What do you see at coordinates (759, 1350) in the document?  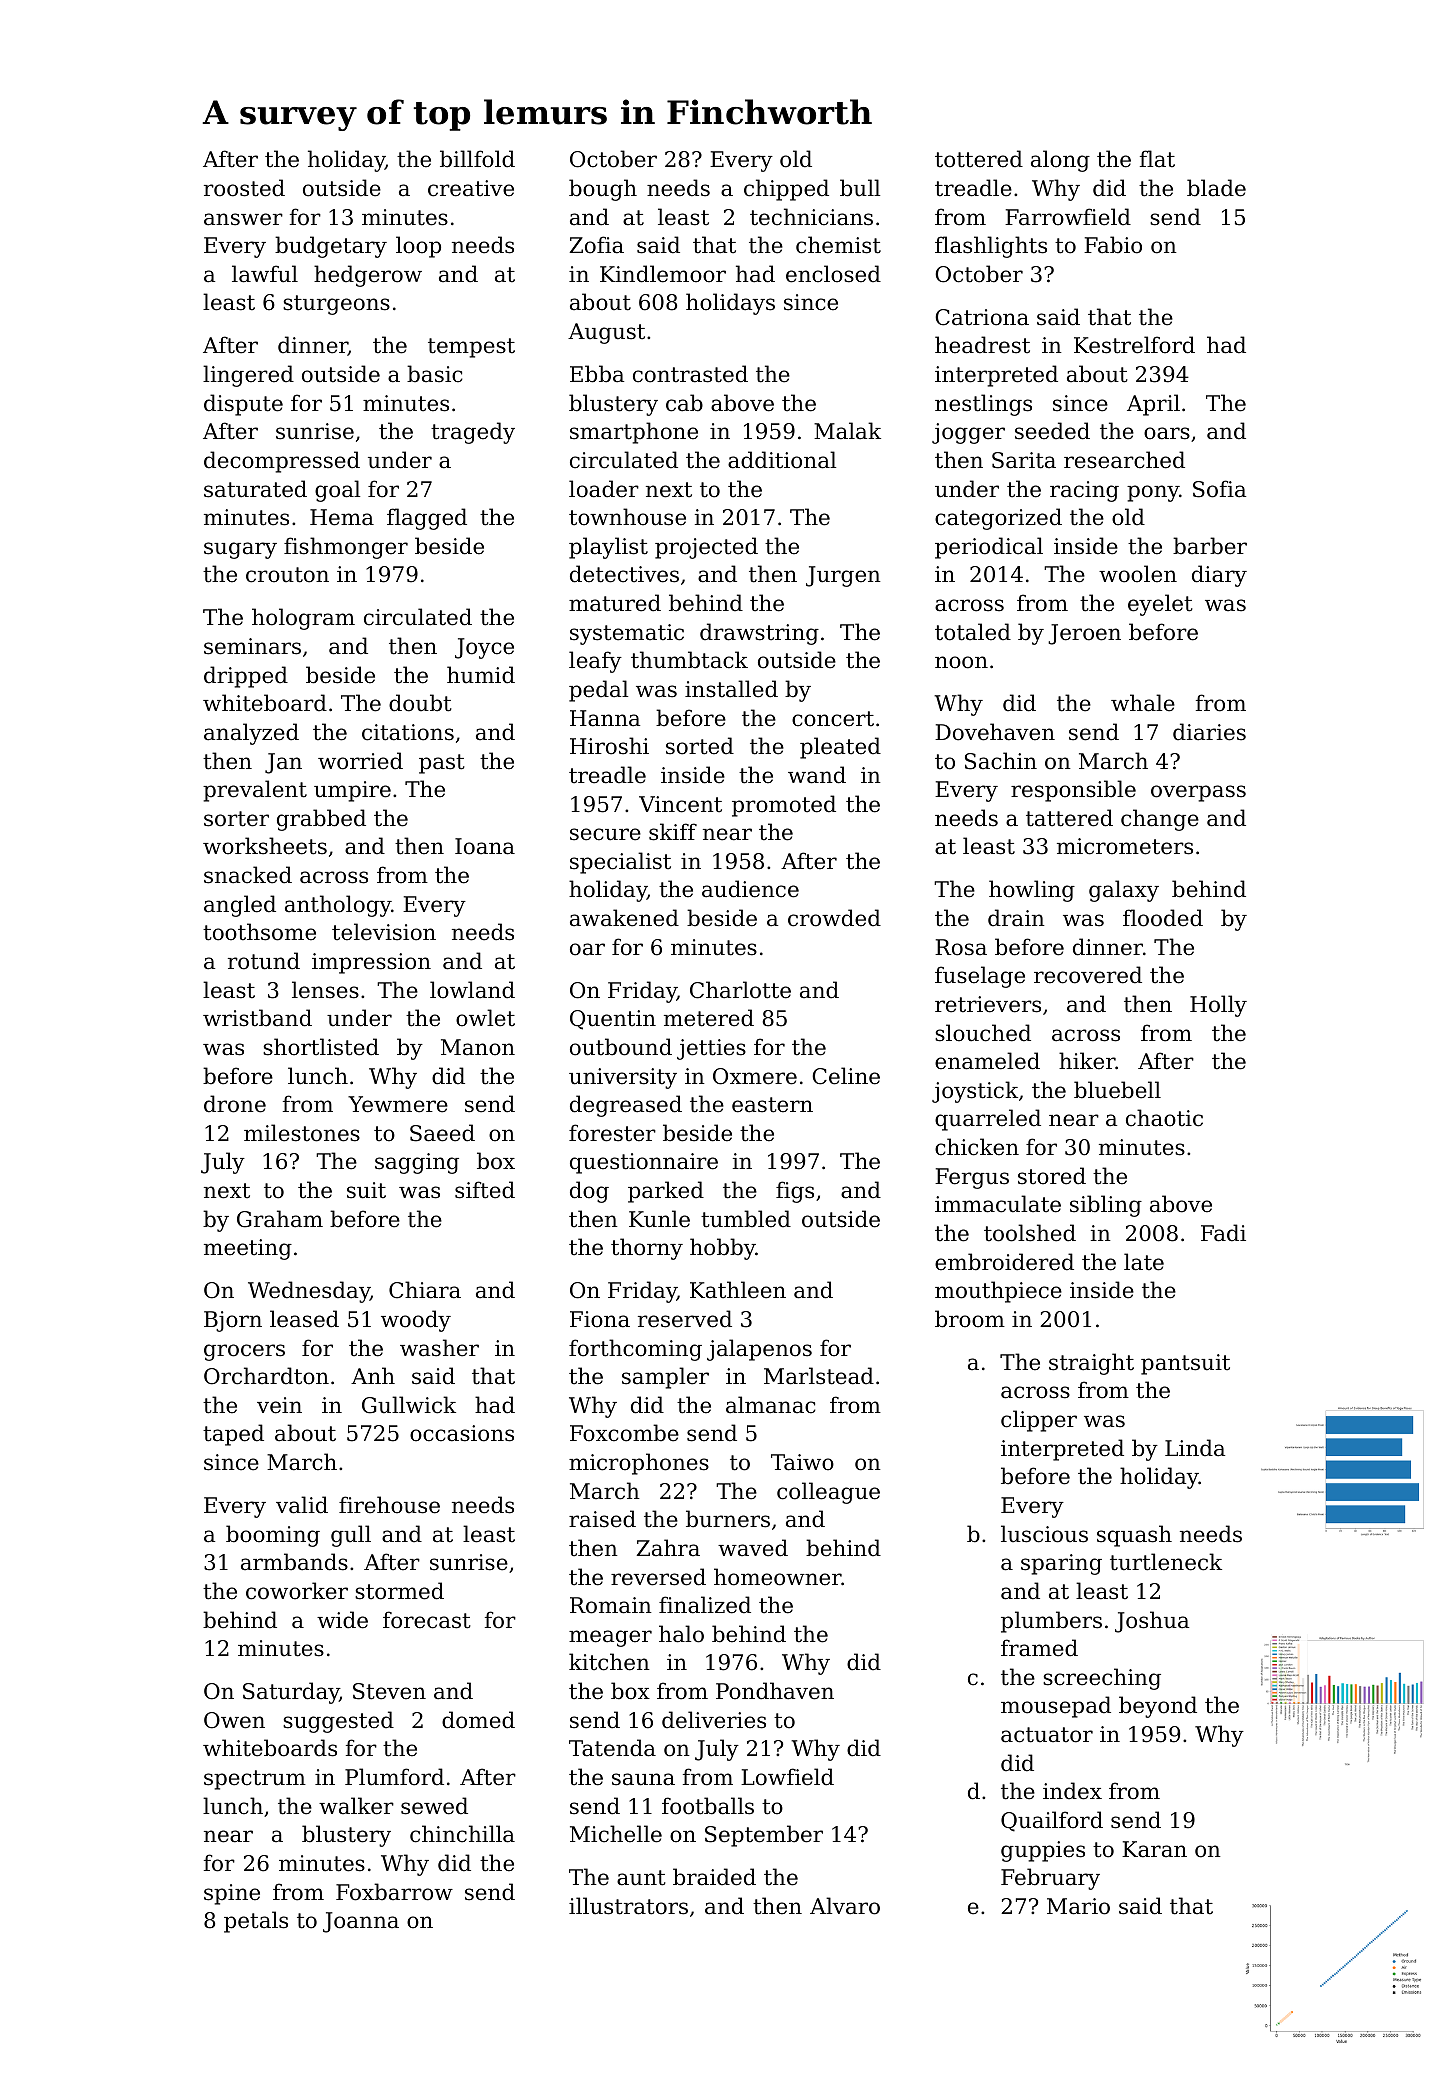 I see `jalapenos` at bounding box center [759, 1350].
